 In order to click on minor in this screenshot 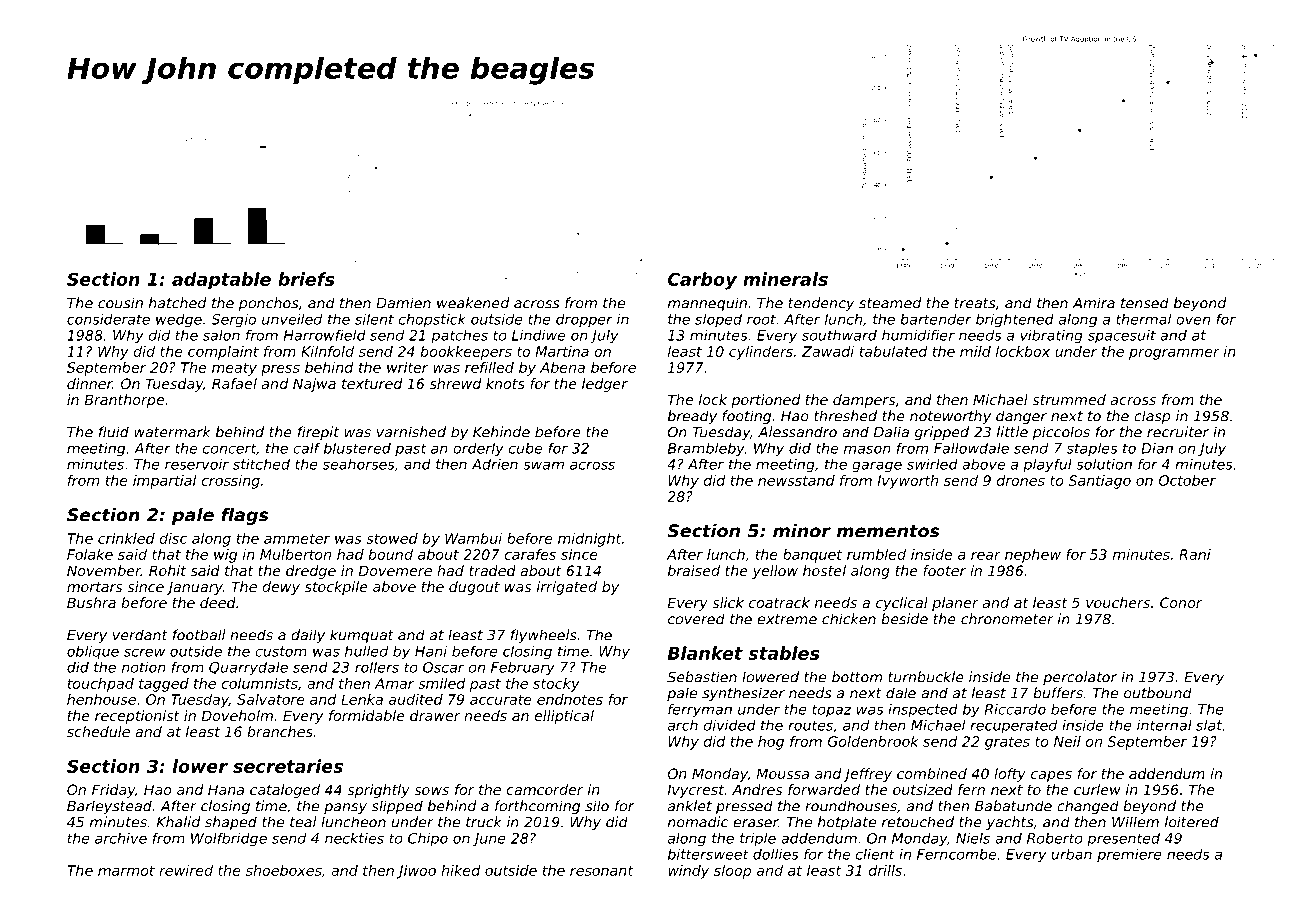, I will do `click(802, 531)`.
